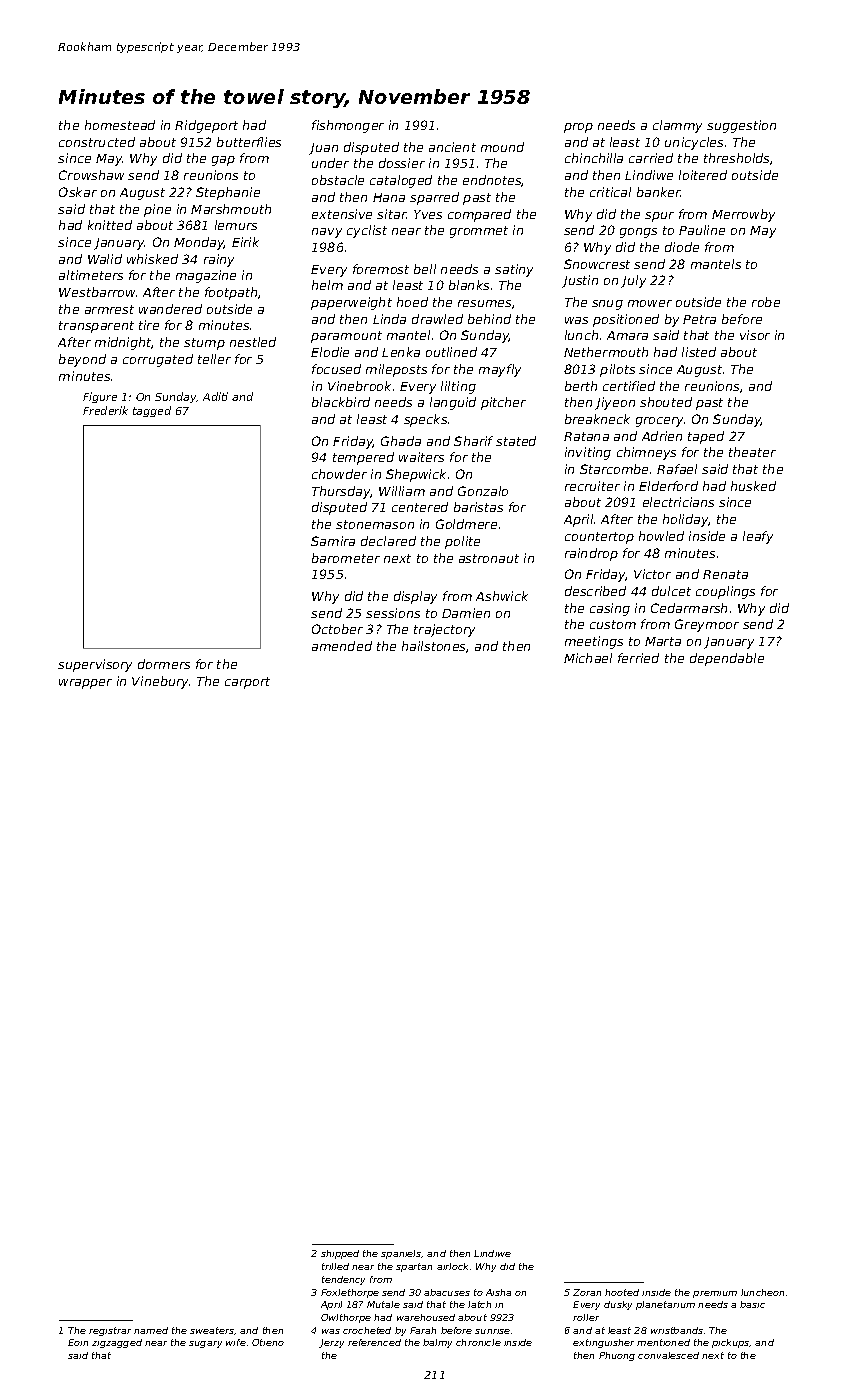  What do you see at coordinates (110, 1331) in the screenshot?
I see `registrar` at bounding box center [110, 1331].
